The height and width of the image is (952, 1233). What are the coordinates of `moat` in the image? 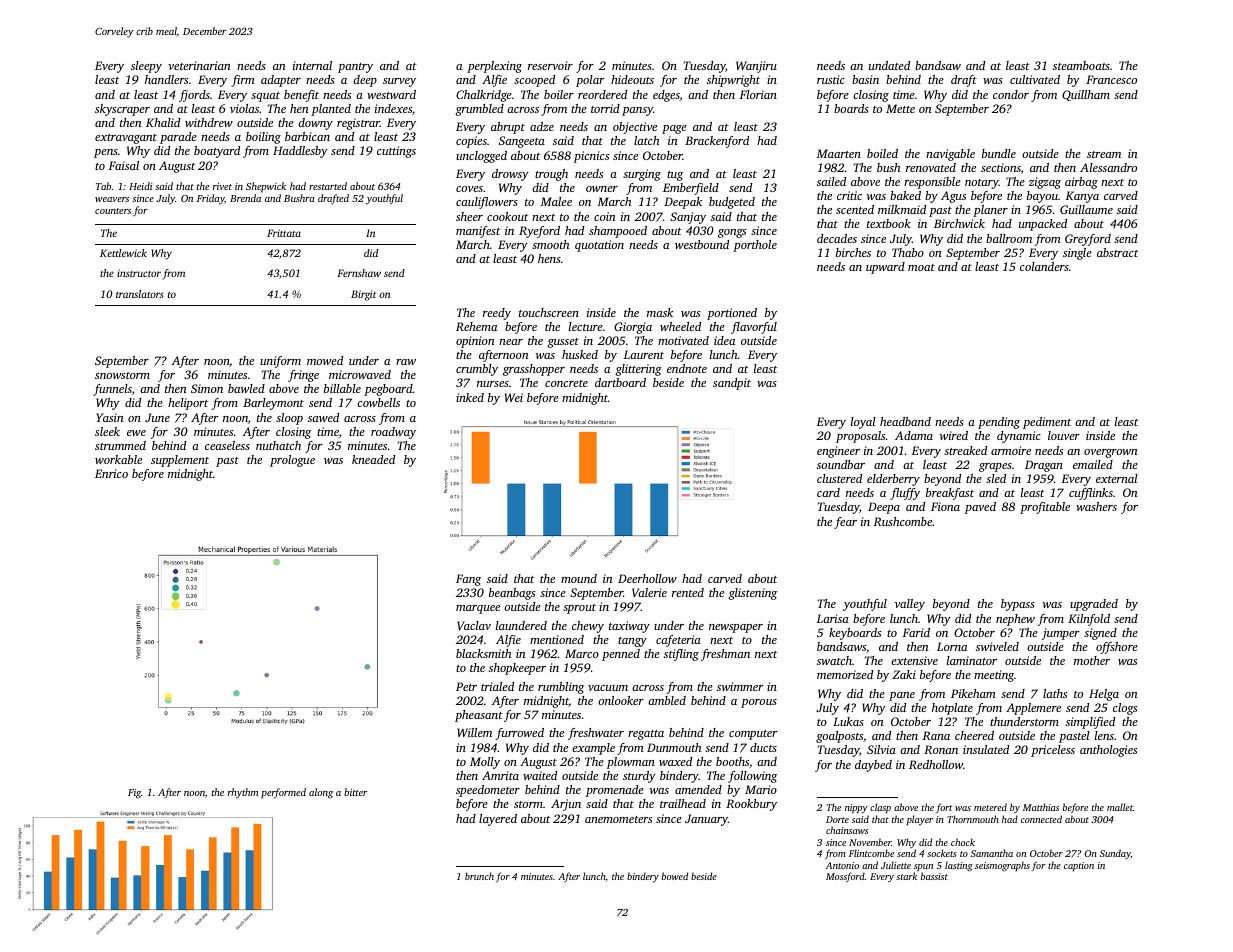 It's located at (921, 267).
